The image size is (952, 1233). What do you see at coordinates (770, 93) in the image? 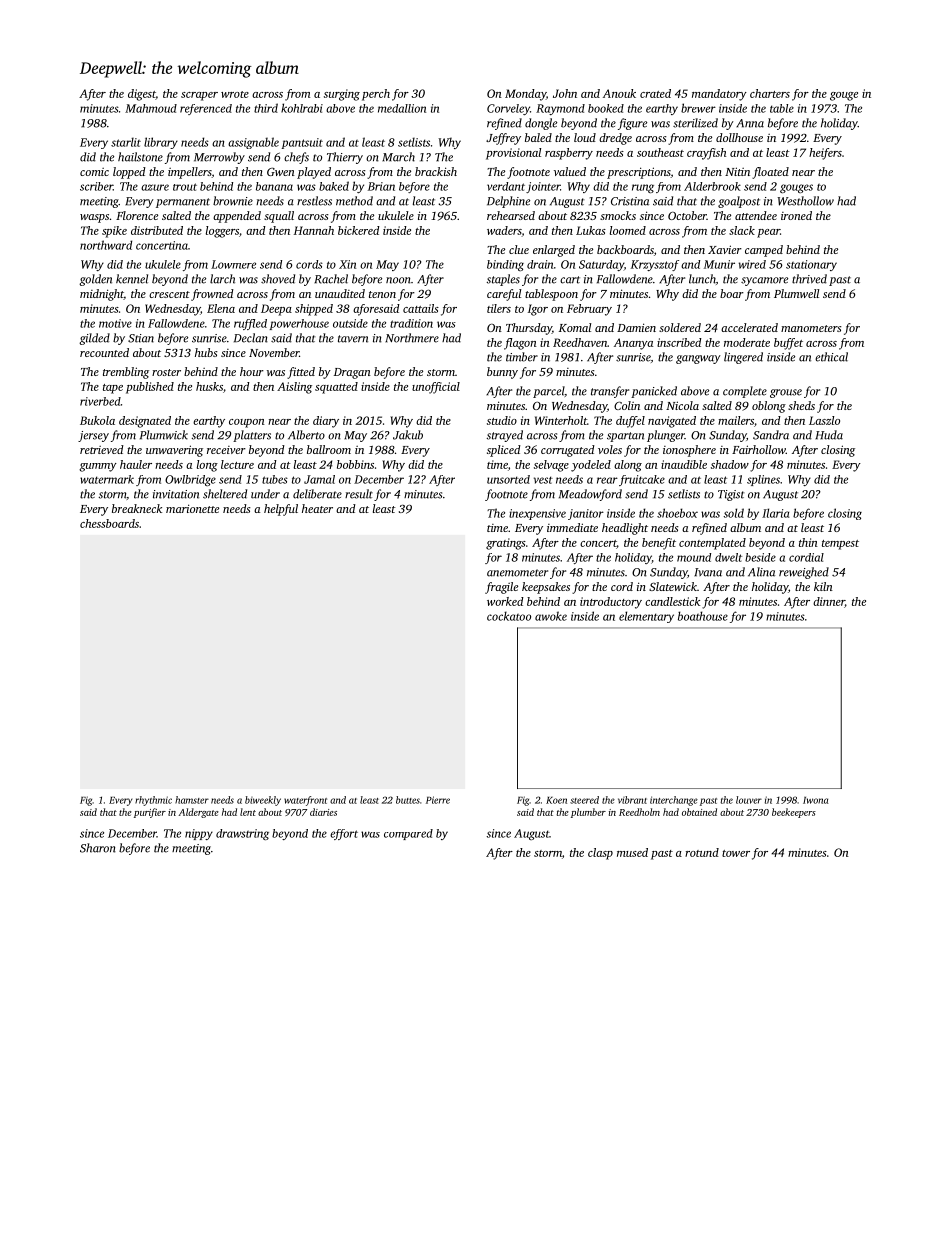
I see `charters` at bounding box center [770, 93].
